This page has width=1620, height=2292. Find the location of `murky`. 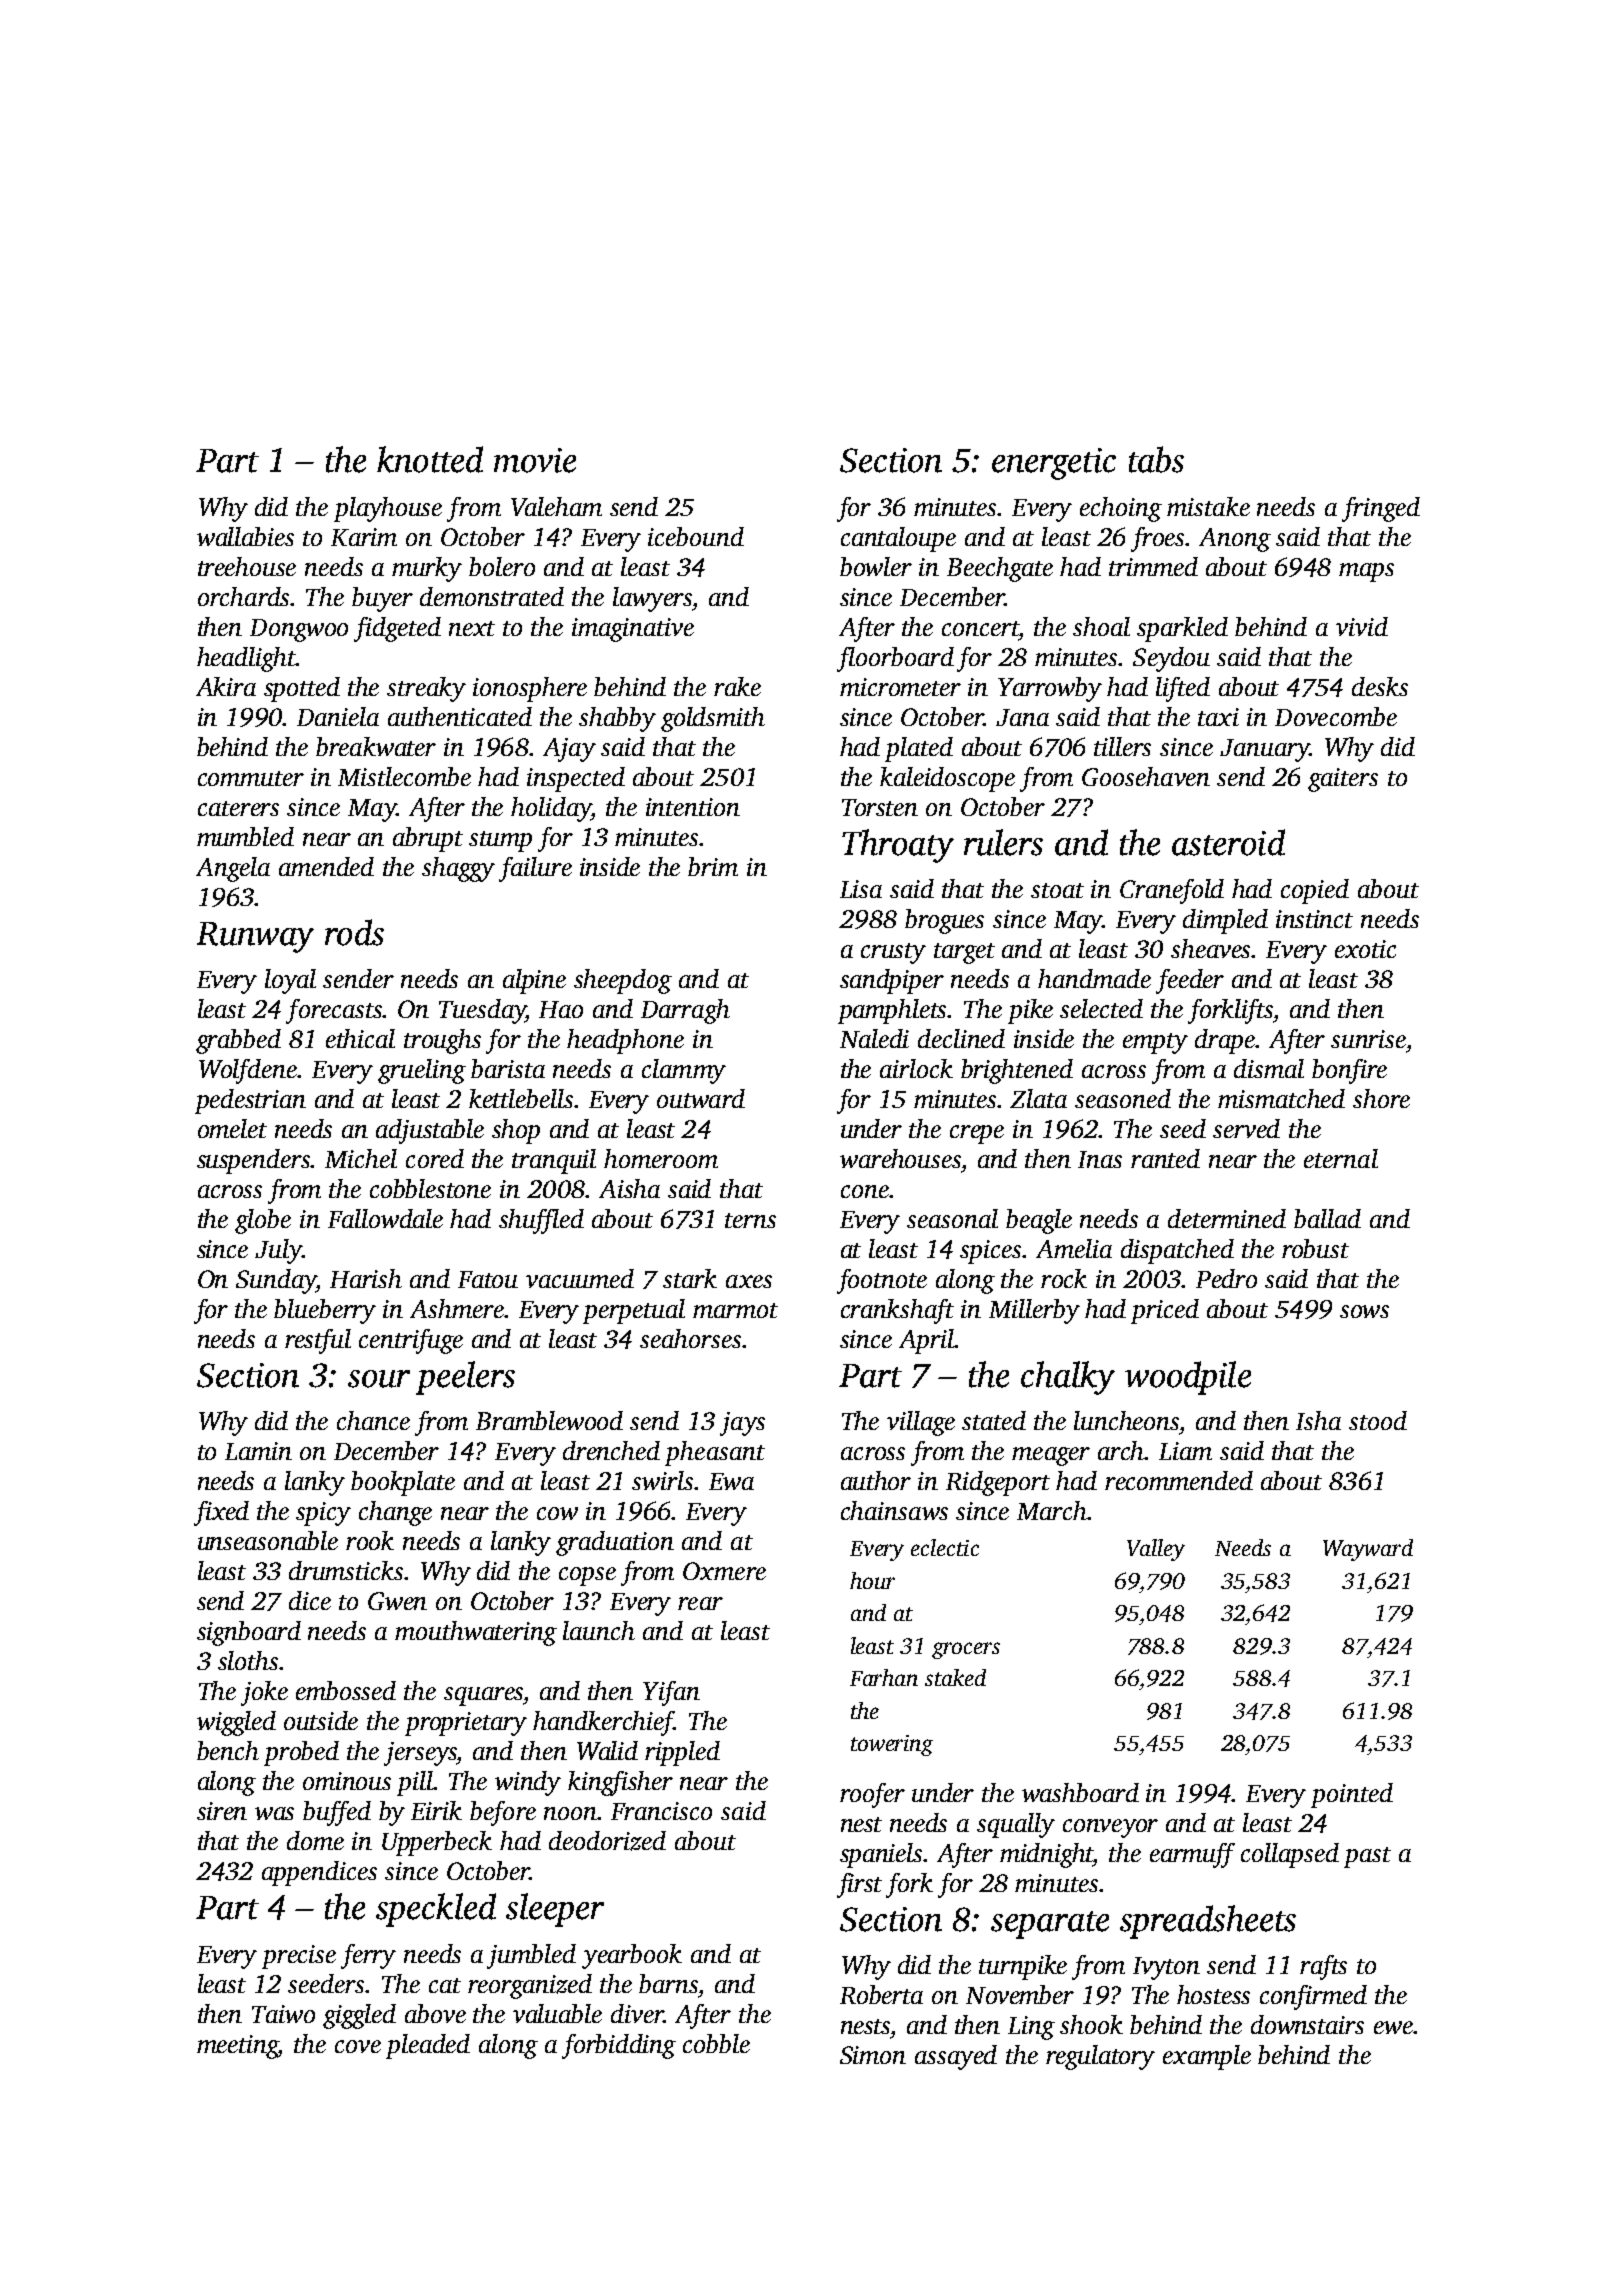

murky is located at coordinates (427, 569).
